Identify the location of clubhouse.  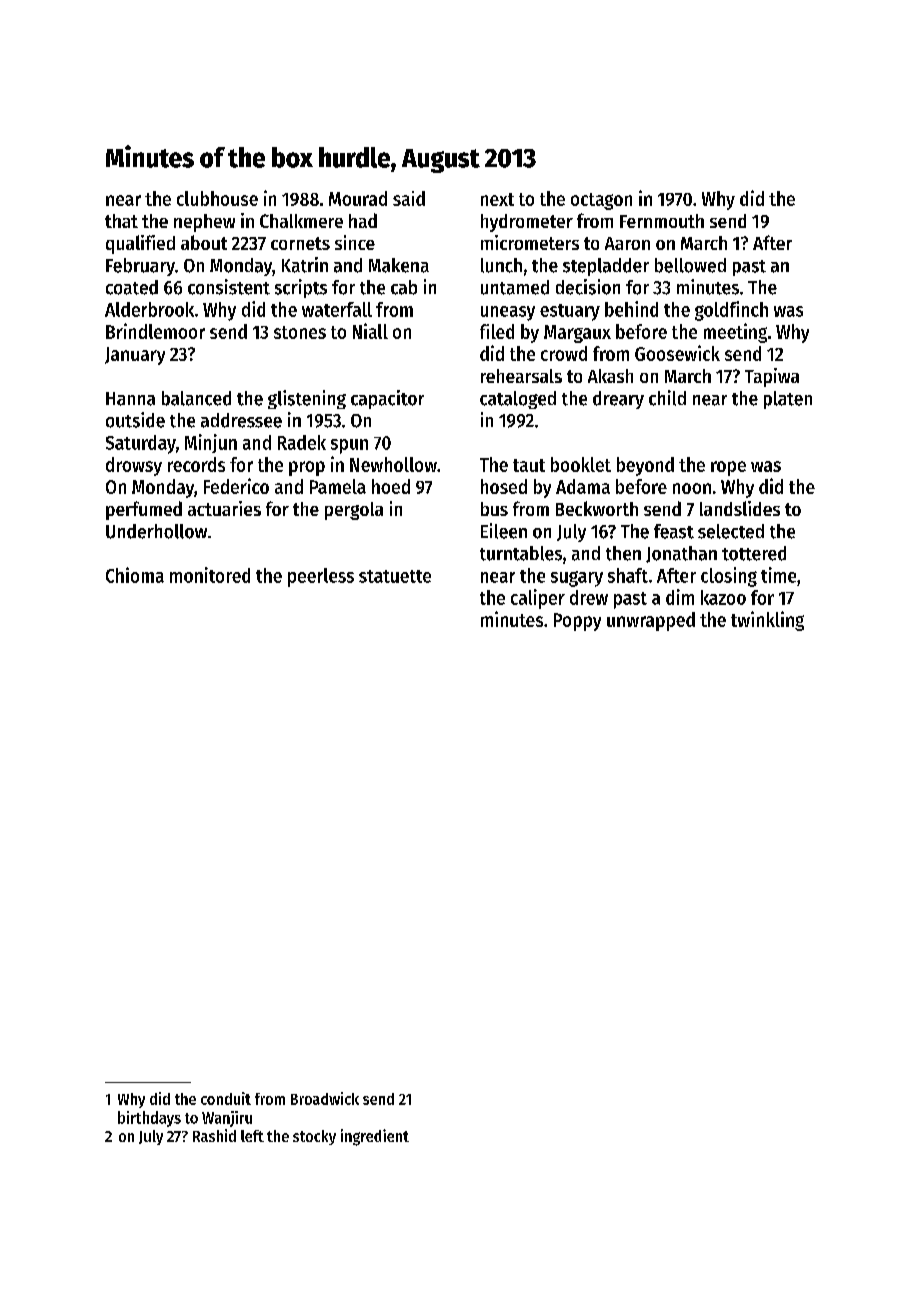
(217, 198).
